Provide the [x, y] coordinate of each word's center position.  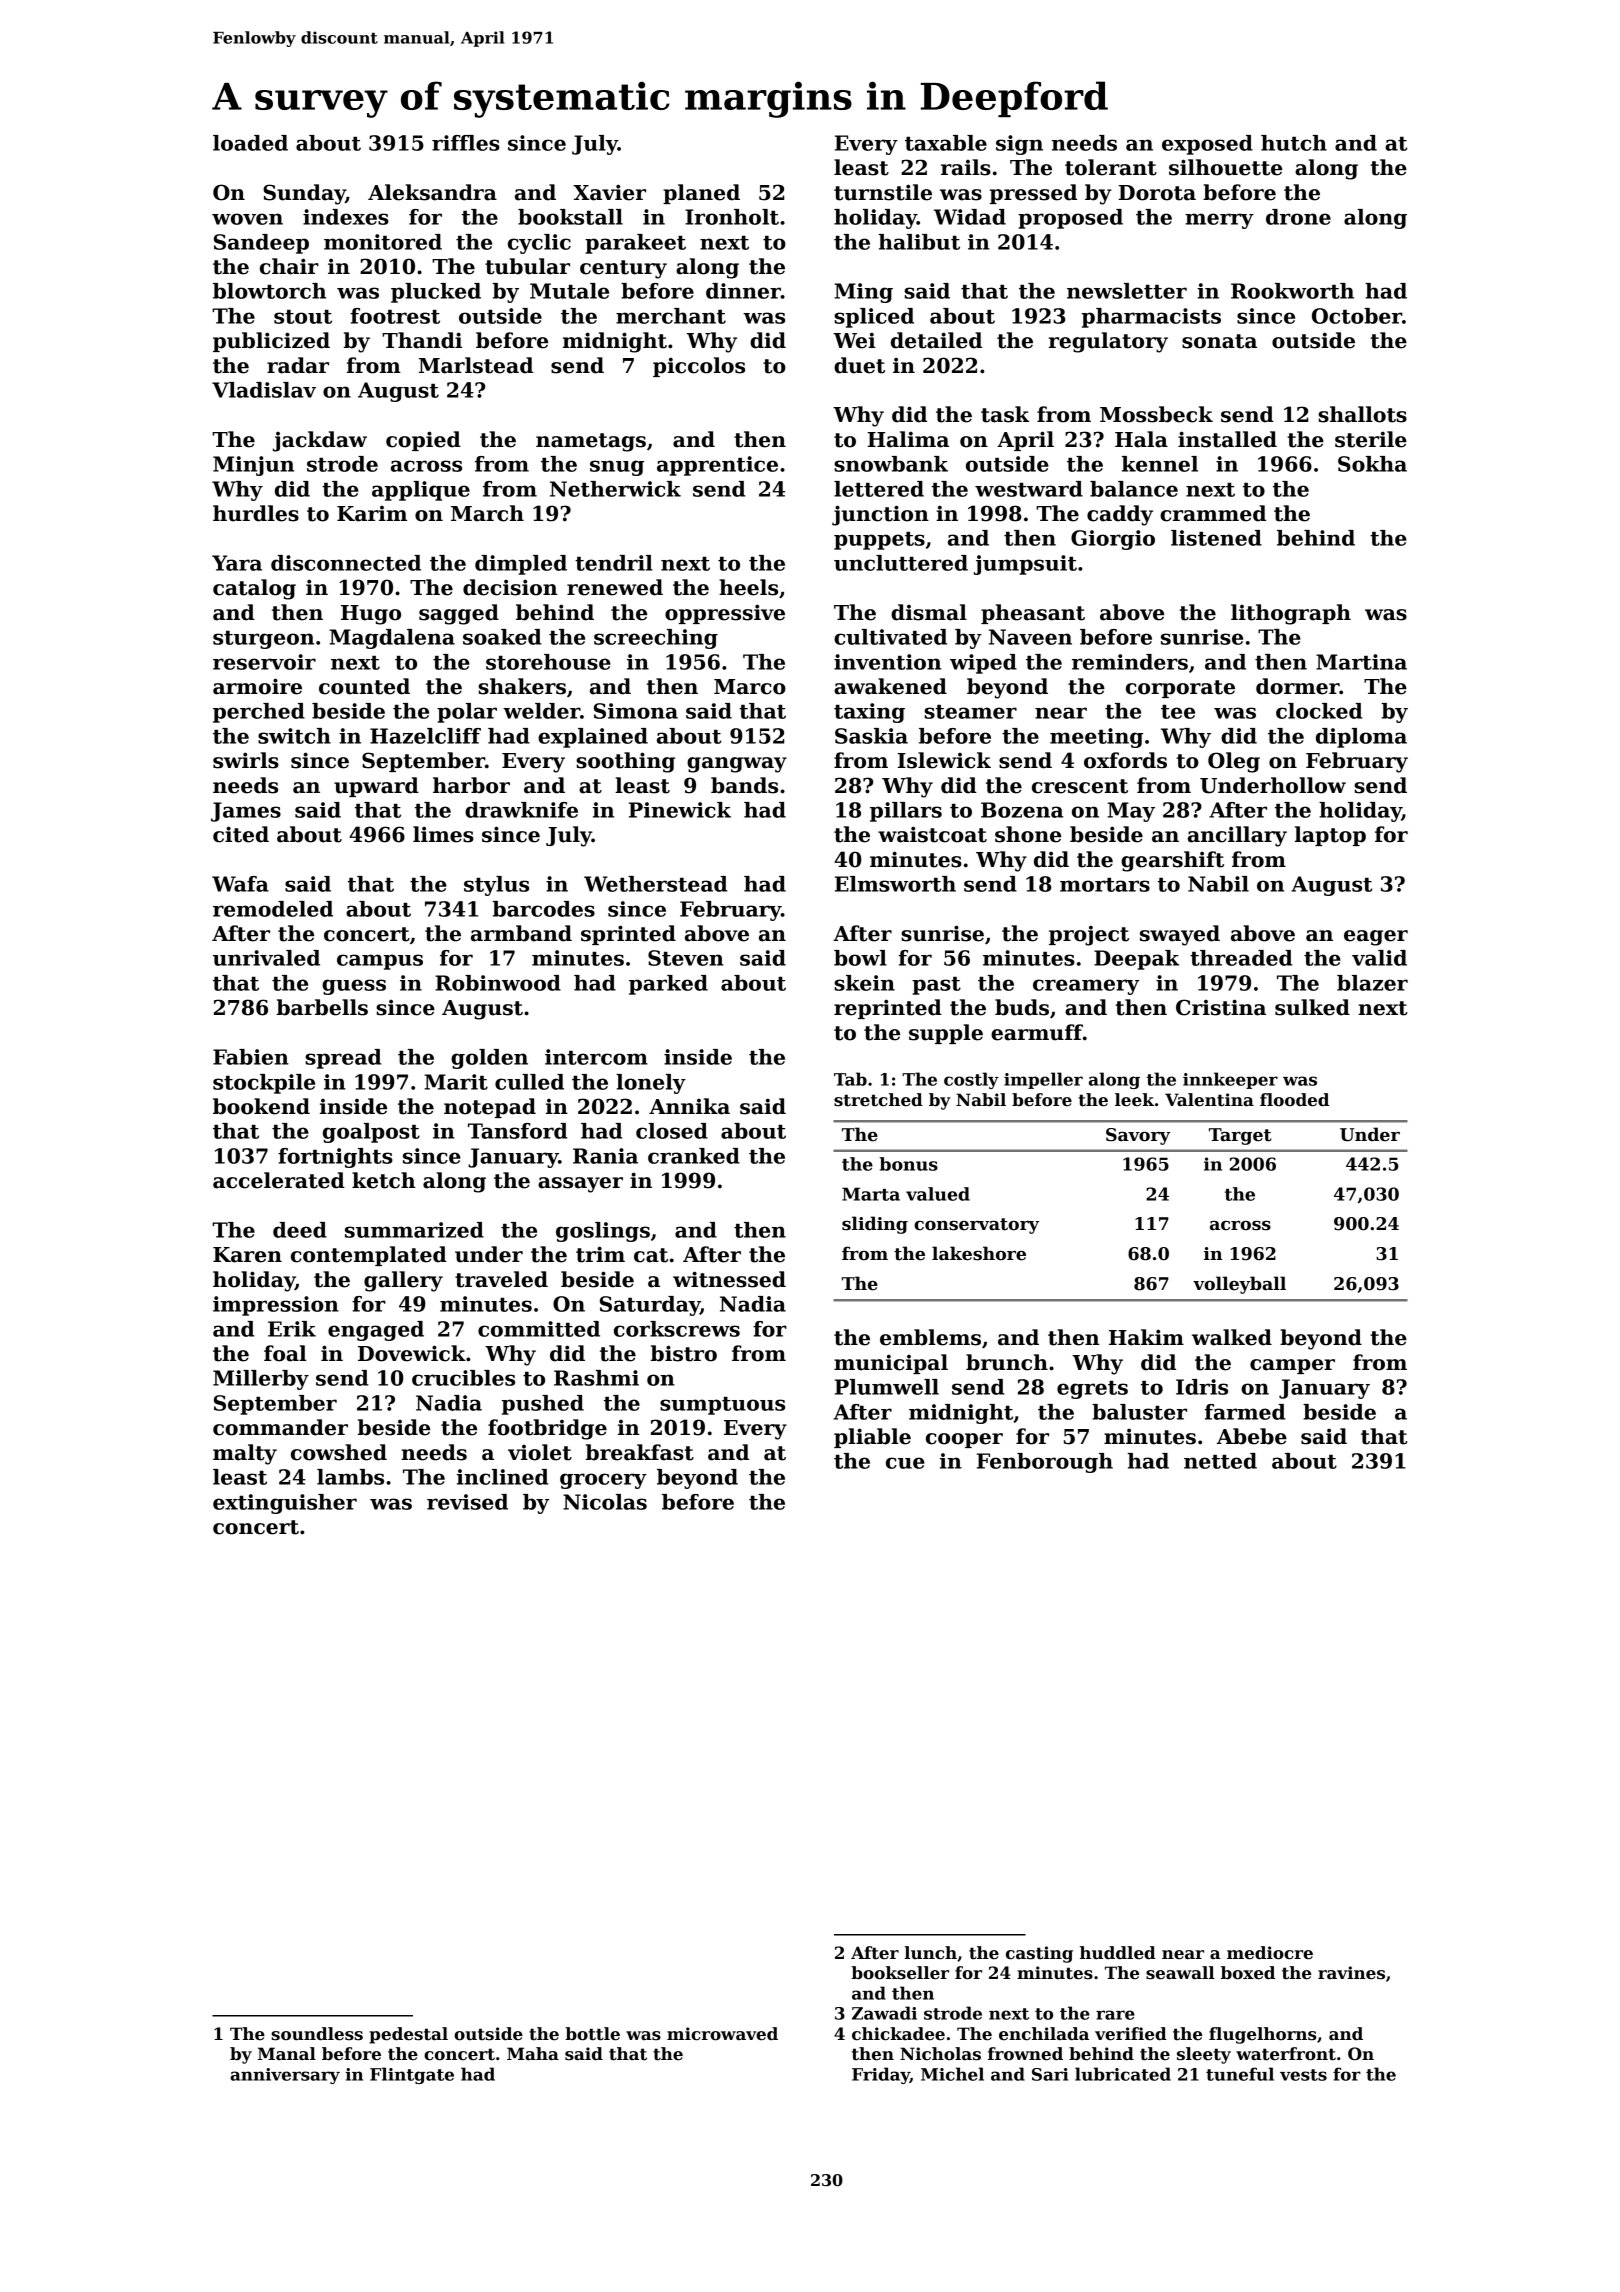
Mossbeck [1156, 414]
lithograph [1291, 614]
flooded [1294, 1100]
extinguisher [285, 1504]
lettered [879, 489]
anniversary [285, 2076]
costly [971, 1080]
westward [1029, 489]
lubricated [1123, 2074]
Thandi [422, 340]
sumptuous [722, 1406]
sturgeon [263, 640]
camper [1292, 1366]
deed [300, 1230]
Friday [881, 2075]
